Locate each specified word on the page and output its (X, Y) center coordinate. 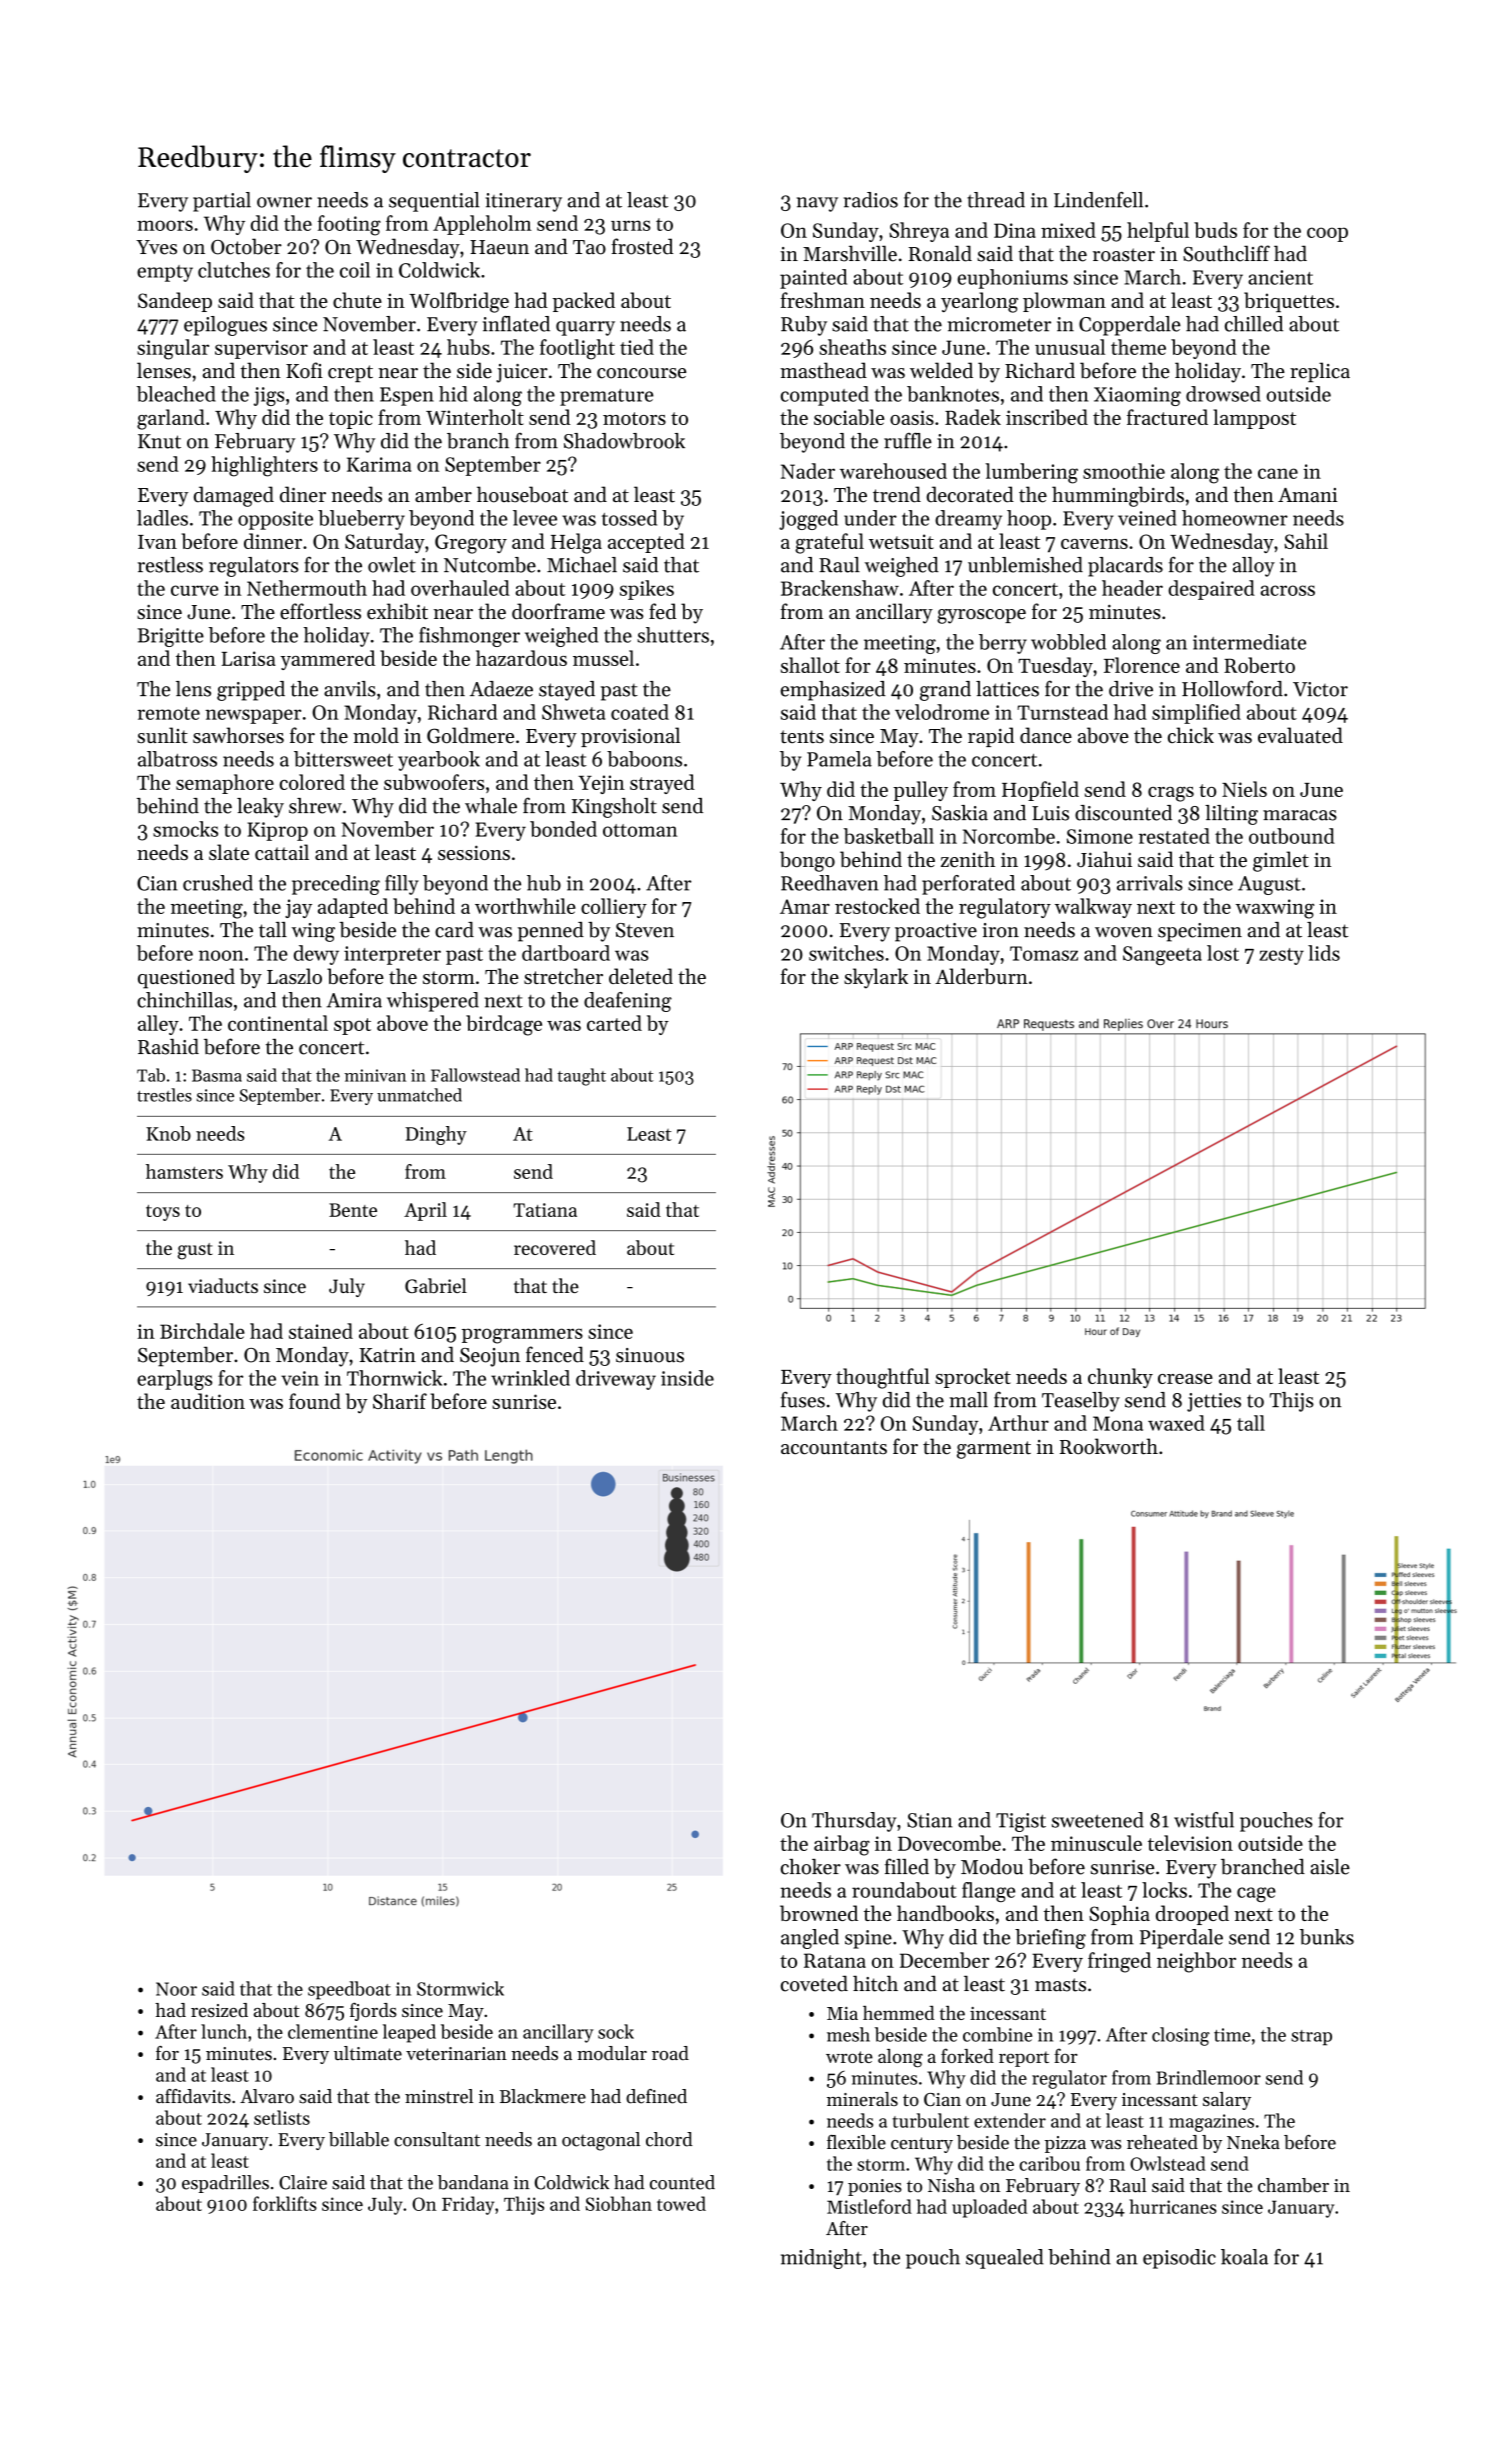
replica (1320, 372)
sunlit (162, 735)
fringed (1119, 1962)
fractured (1167, 417)
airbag (842, 1845)
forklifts (285, 2203)
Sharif (400, 1401)
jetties (1214, 1402)
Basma (217, 1075)
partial (222, 202)
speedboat (349, 1990)
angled (810, 1939)
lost (1223, 953)
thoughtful (883, 1378)
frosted (642, 246)
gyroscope (981, 616)
